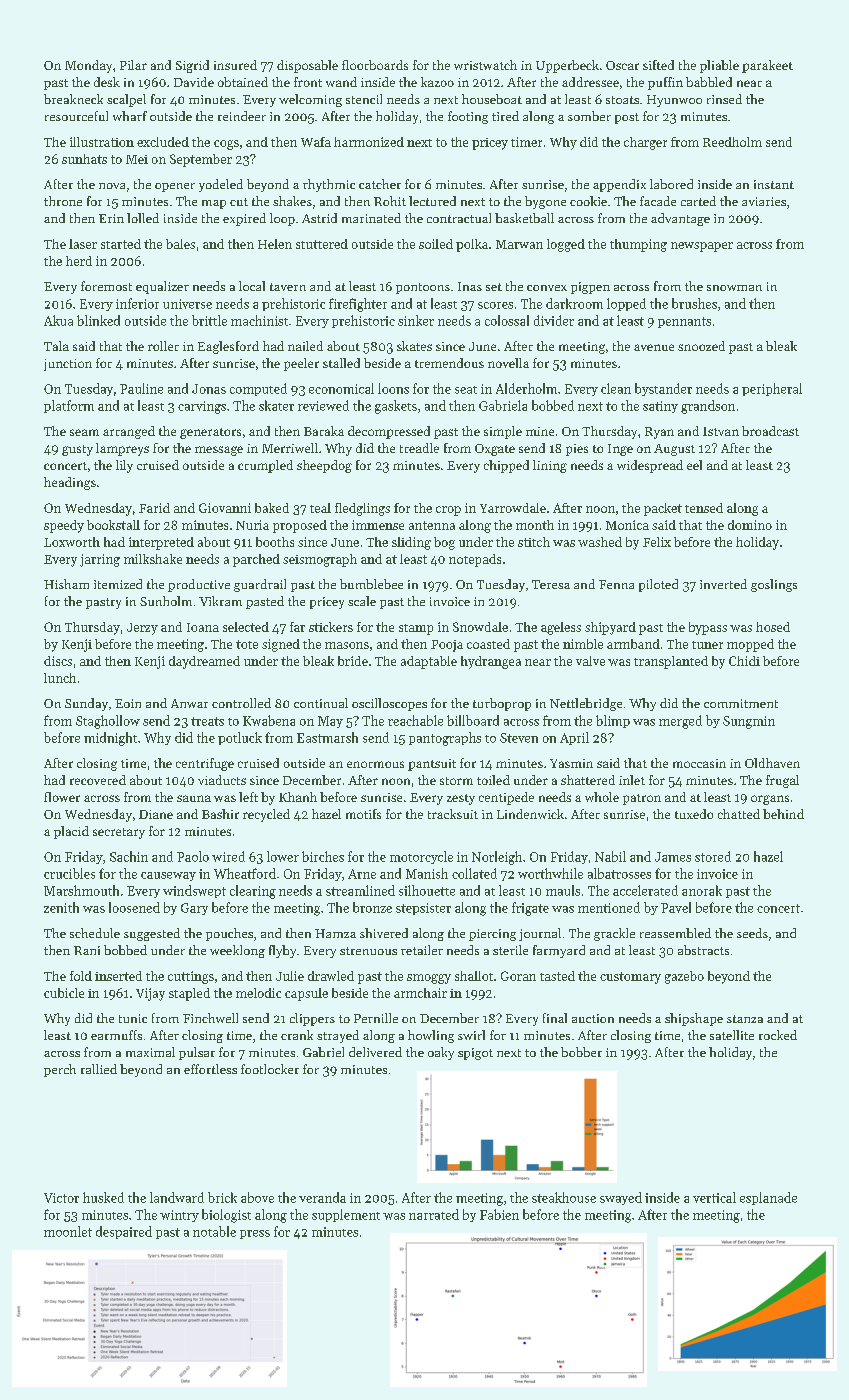 The width and height of the screenshot is (849, 1400). What do you see at coordinates (126, 100) in the screenshot?
I see `scalpel` at bounding box center [126, 100].
